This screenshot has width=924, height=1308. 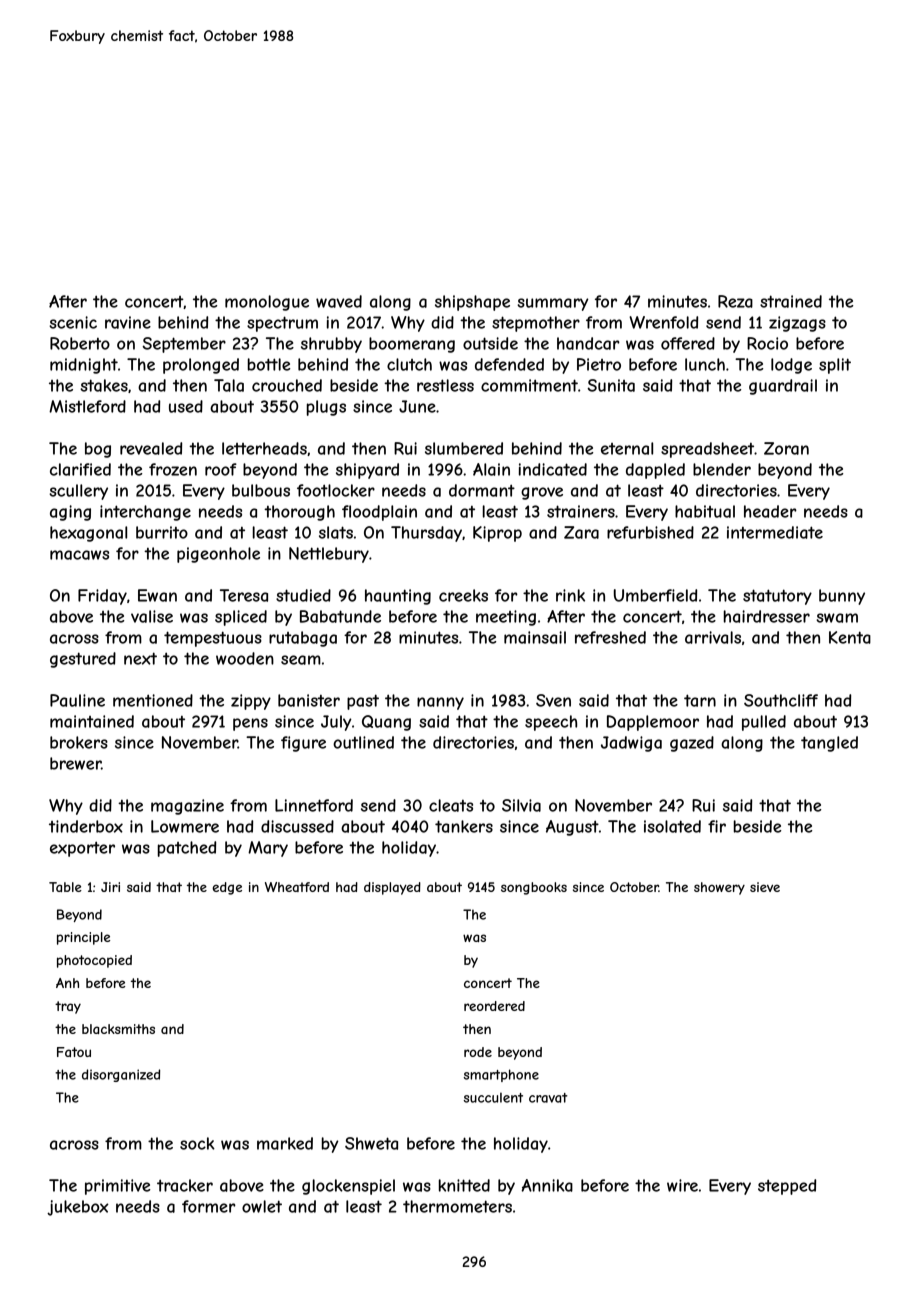 I want to click on guardrail, so click(x=783, y=387).
